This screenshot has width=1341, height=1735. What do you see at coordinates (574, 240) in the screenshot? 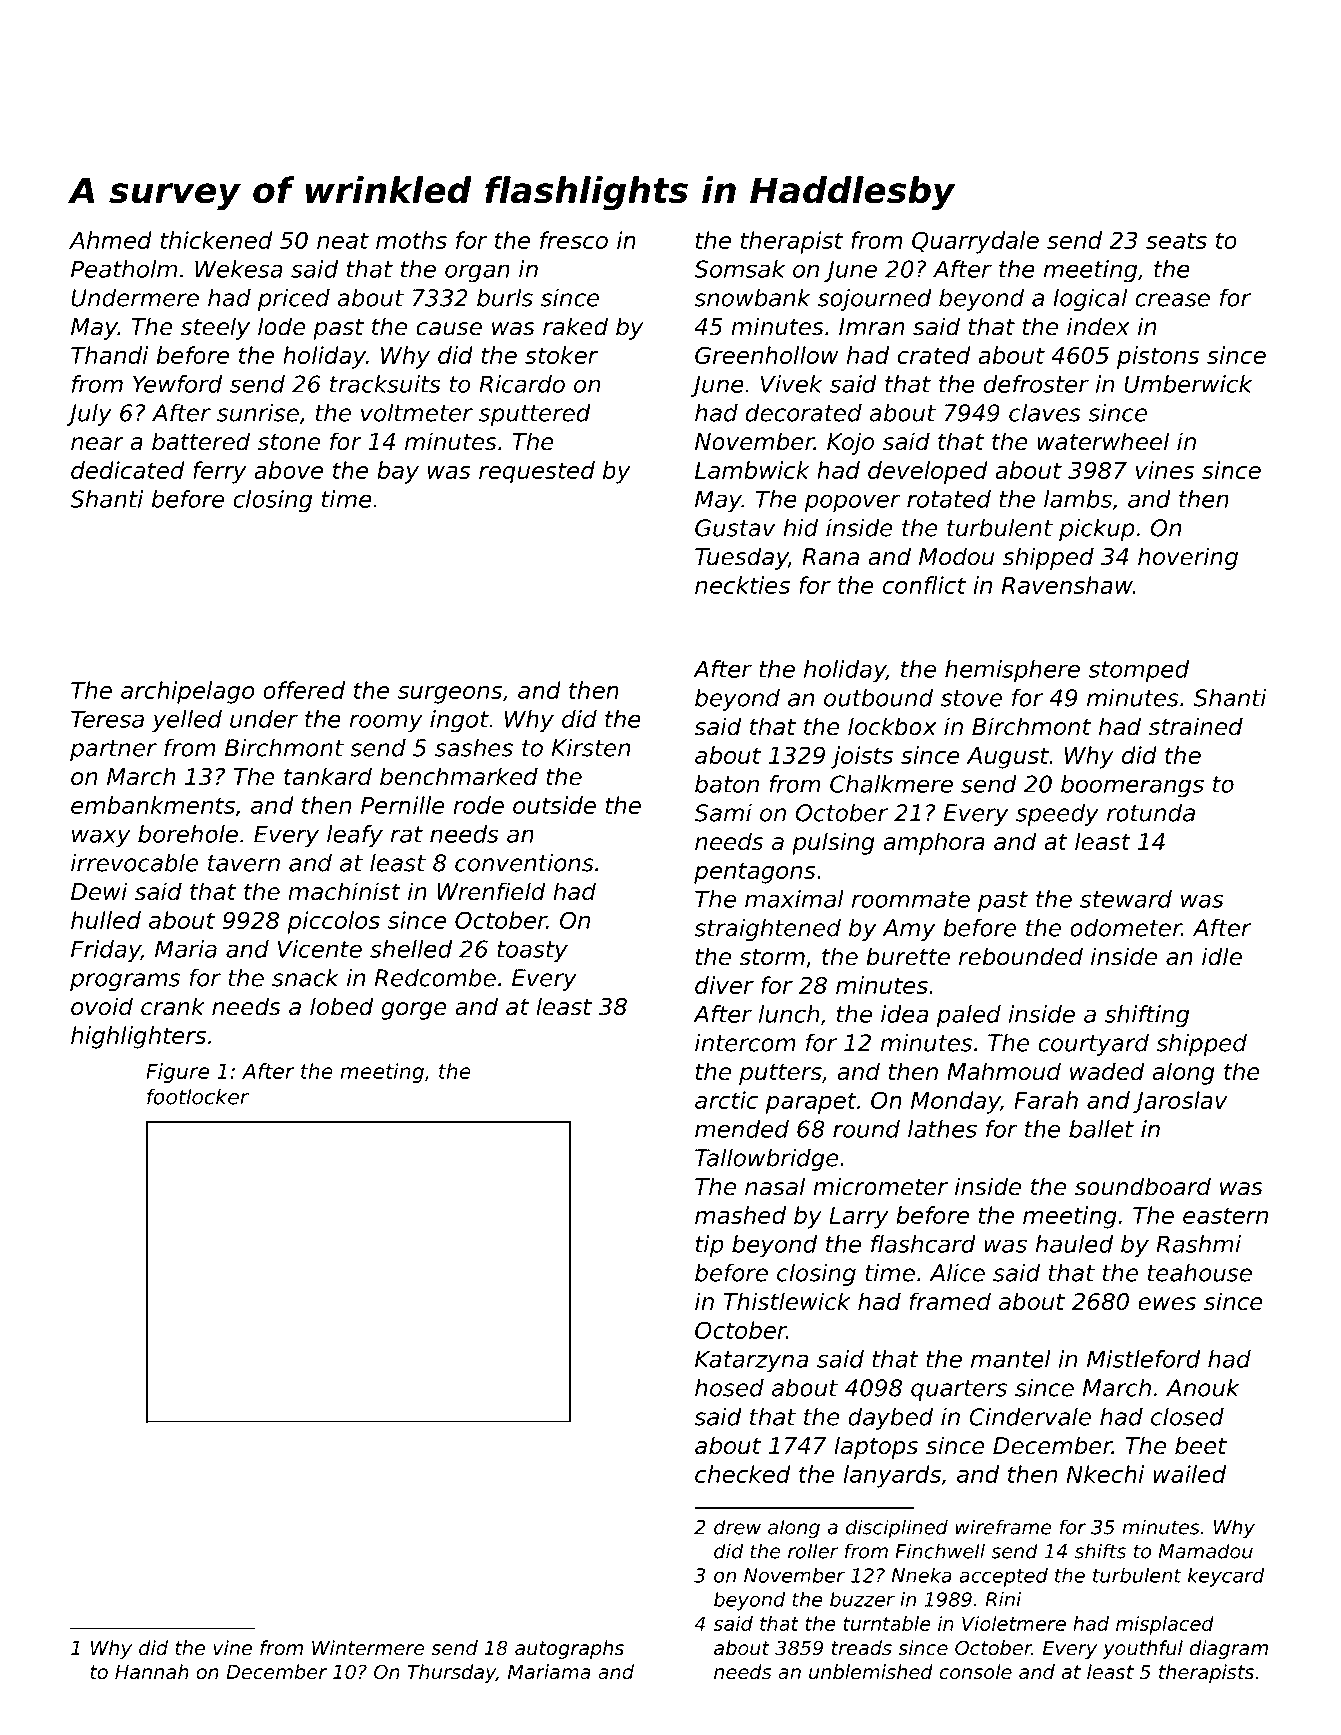
I see `fresco` at bounding box center [574, 240].
